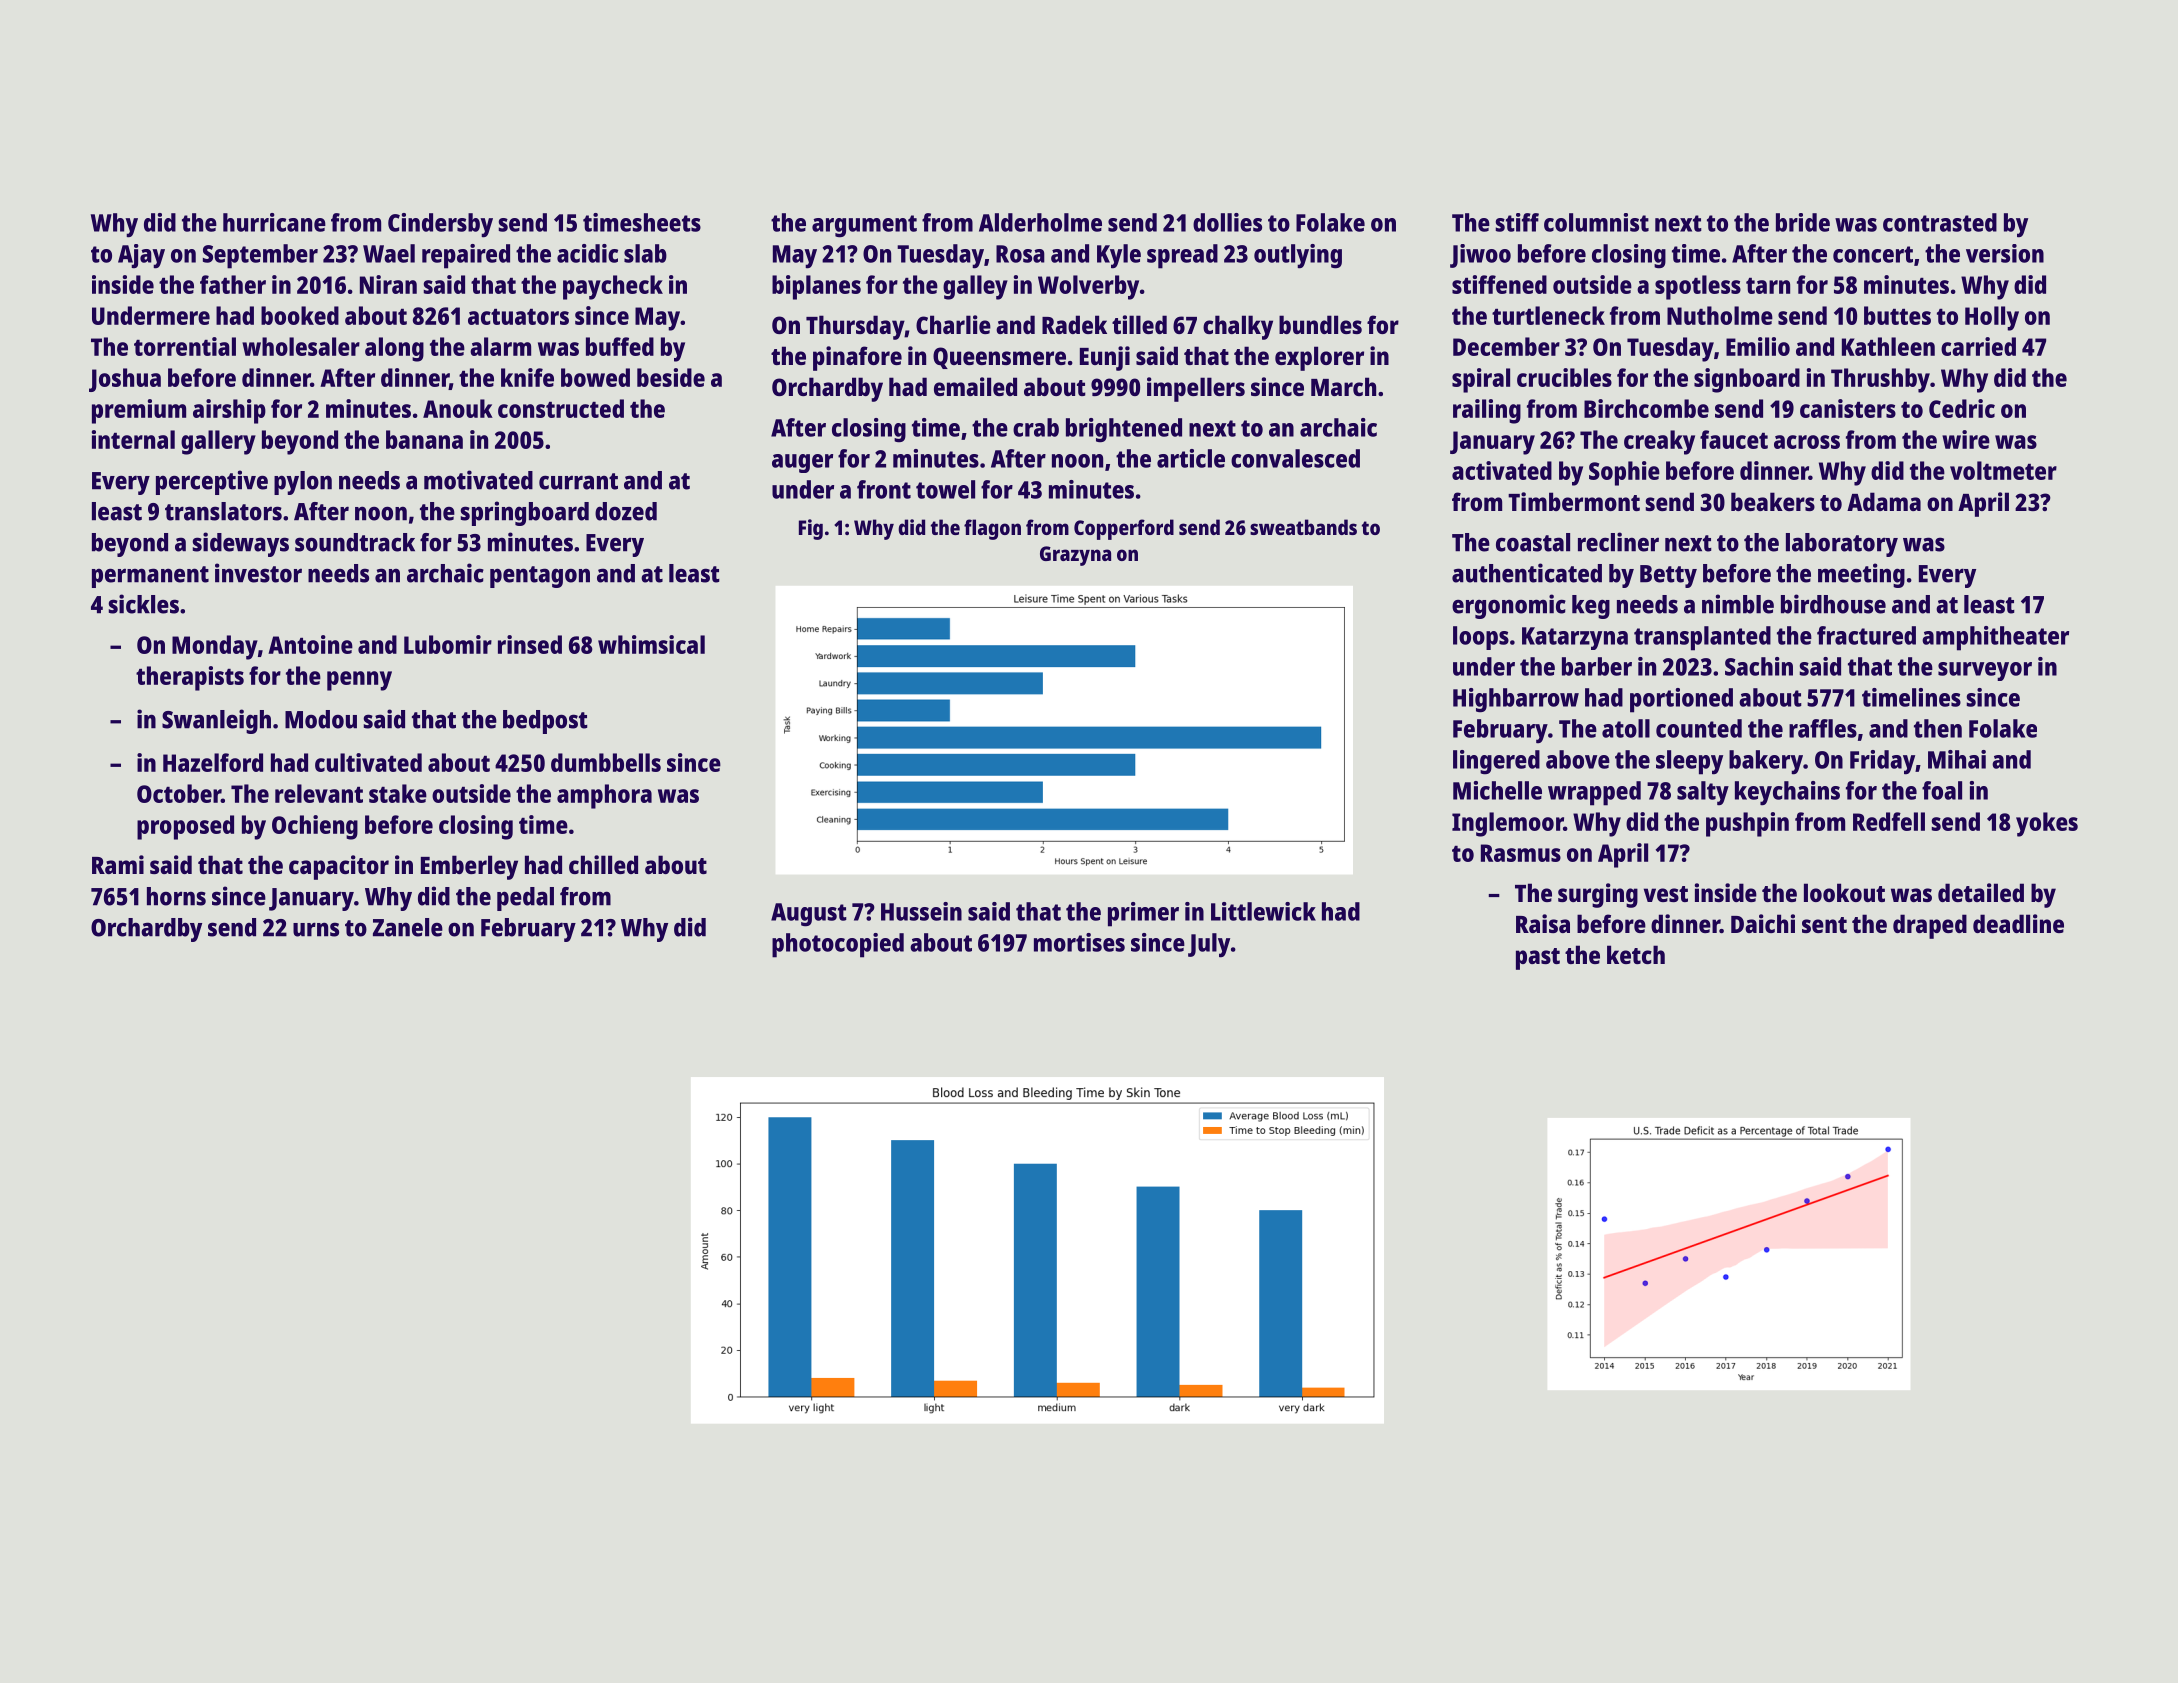  What do you see at coordinates (603, 864) in the screenshot?
I see `chilled` at bounding box center [603, 864].
